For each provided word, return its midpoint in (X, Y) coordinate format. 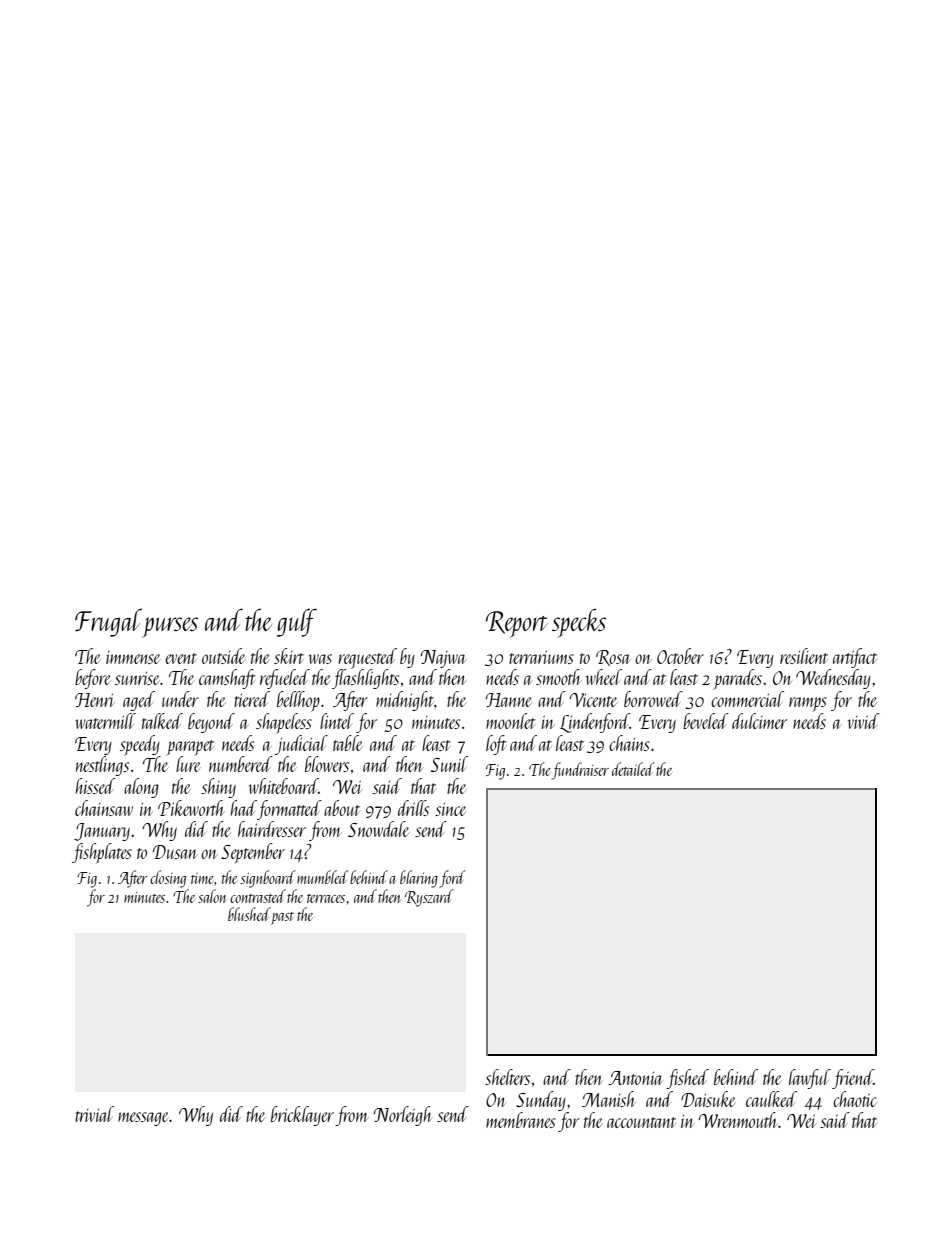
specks (579, 623)
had (243, 808)
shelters (507, 1077)
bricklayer (302, 1116)
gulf (297, 622)
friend (853, 1079)
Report (517, 624)
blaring (419, 879)
